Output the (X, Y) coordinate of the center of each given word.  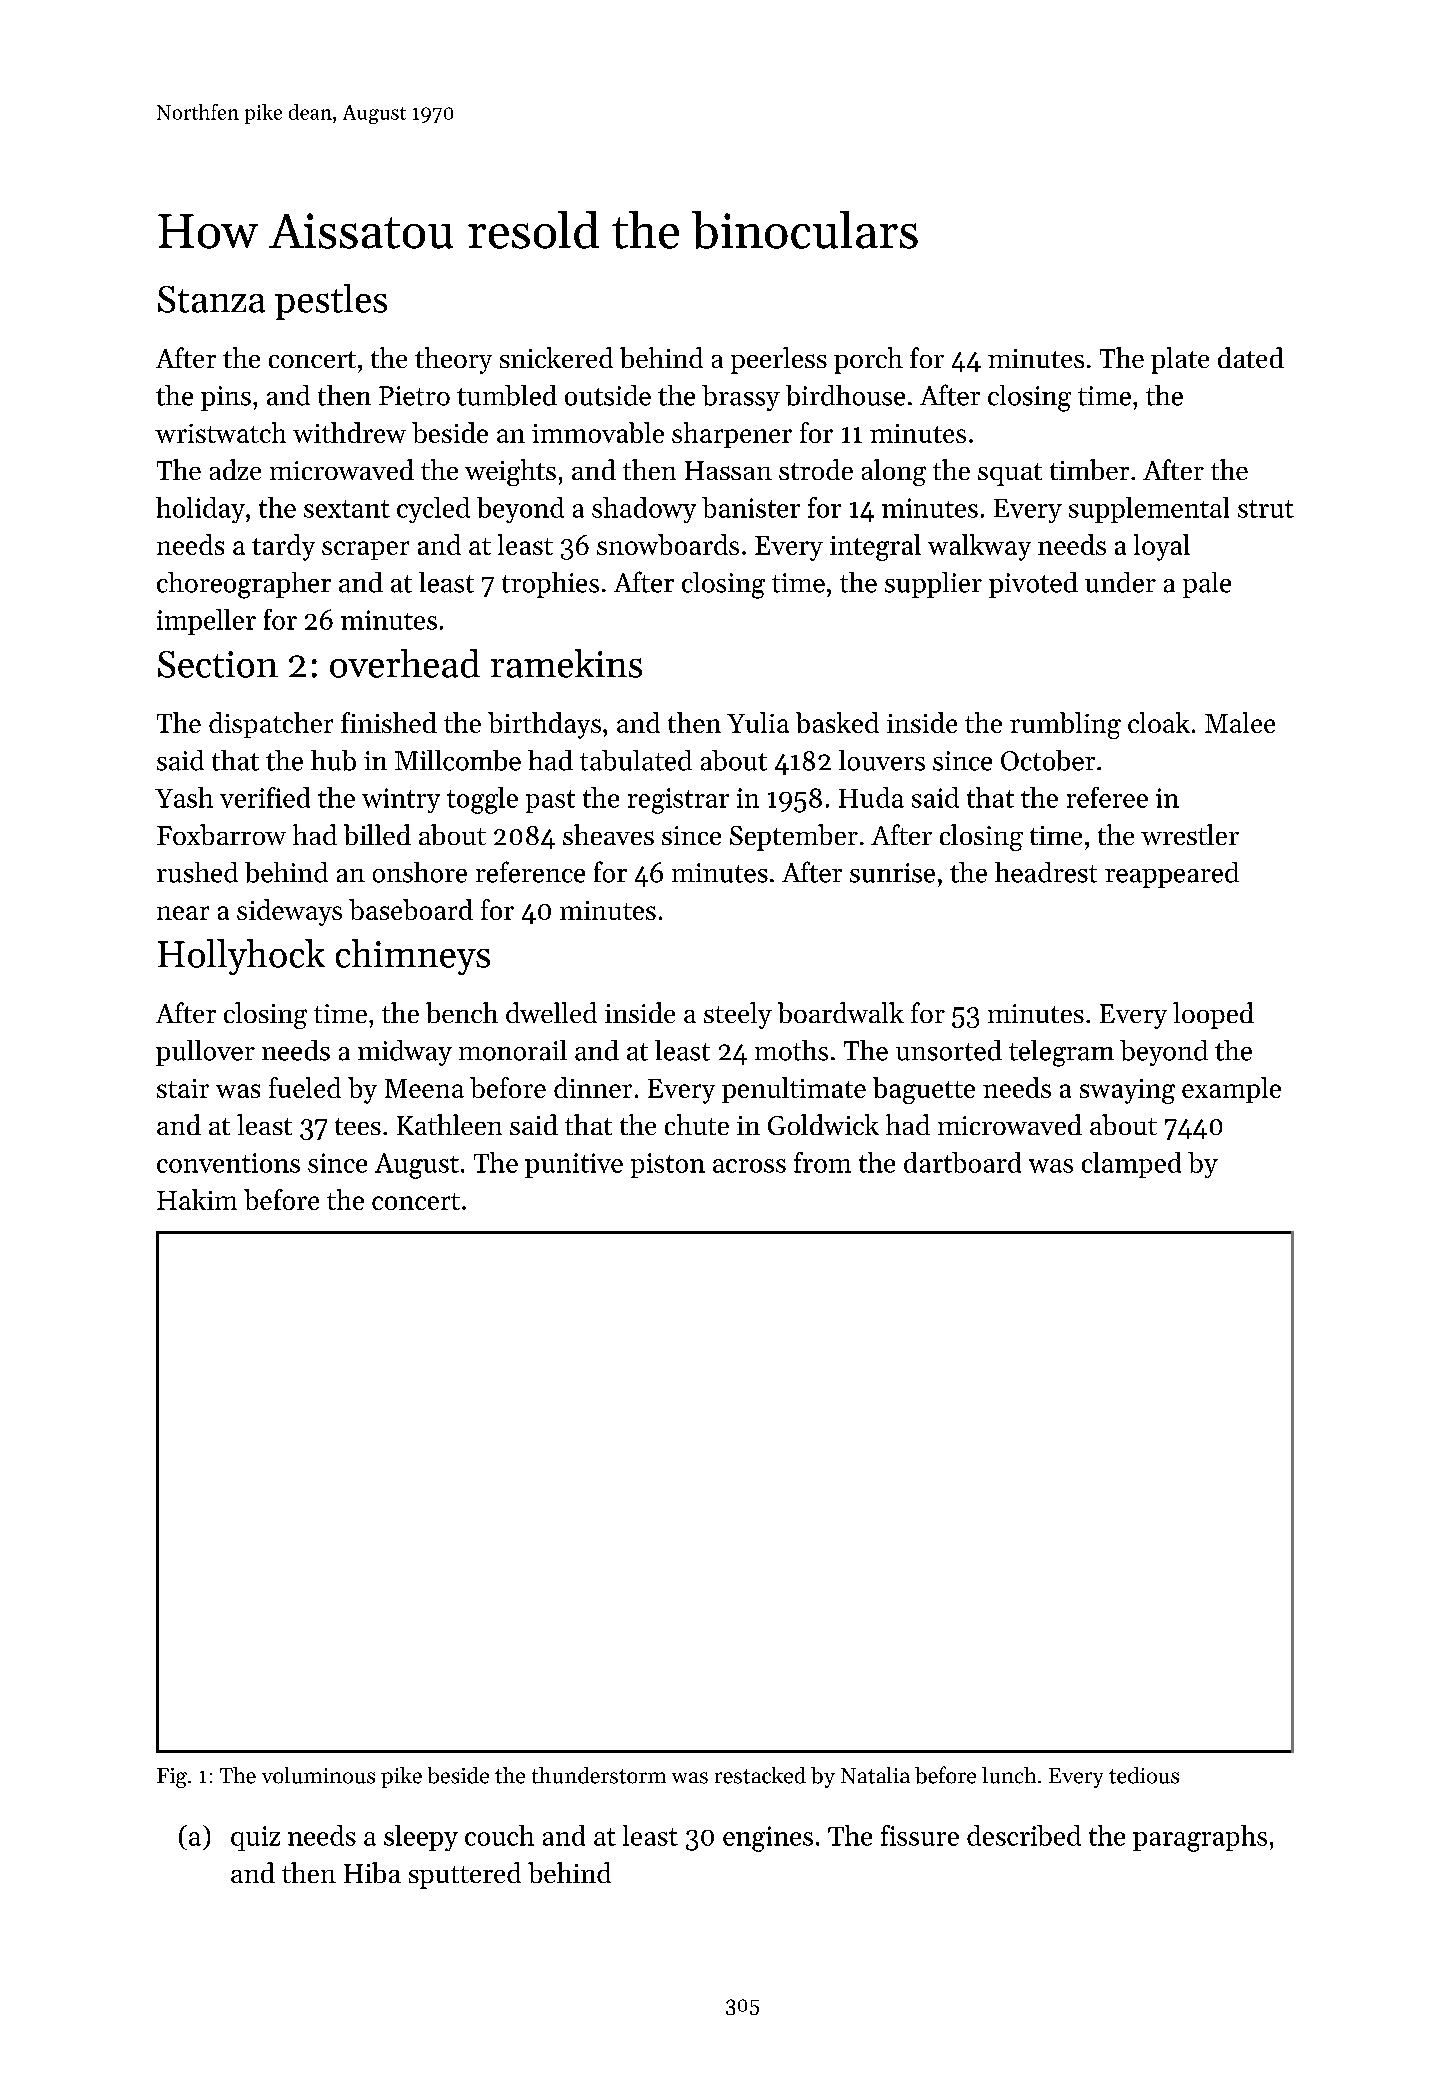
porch (868, 360)
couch (499, 1835)
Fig (172, 1778)
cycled (433, 510)
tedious (1144, 1775)
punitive (574, 1165)
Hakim (197, 1199)
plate (1180, 360)
